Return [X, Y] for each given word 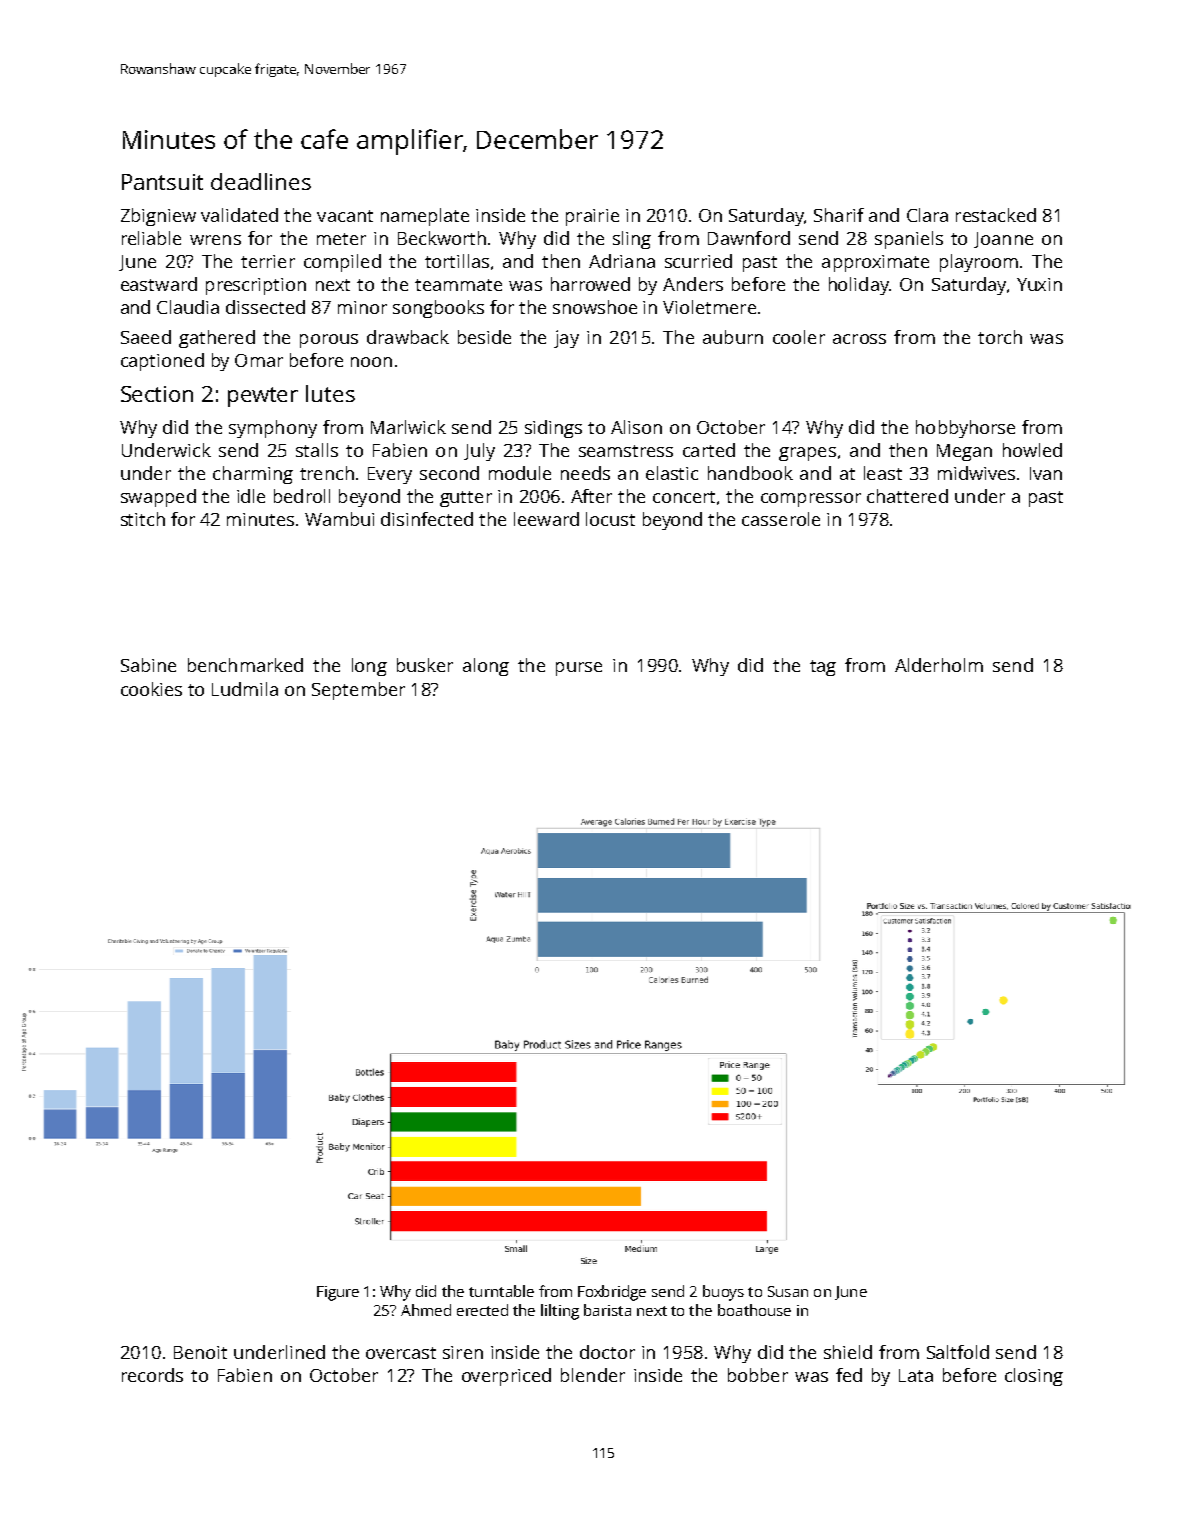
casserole [781, 519]
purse [579, 669]
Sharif [839, 215]
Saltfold [958, 1352]
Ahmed [426, 1310]
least [883, 473]
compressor [811, 500]
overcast [401, 1353]
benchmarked [245, 665]
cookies [151, 689]
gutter [466, 499]
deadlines [261, 181]
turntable [501, 1291]
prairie [592, 217]
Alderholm [939, 665]
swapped [158, 498]
